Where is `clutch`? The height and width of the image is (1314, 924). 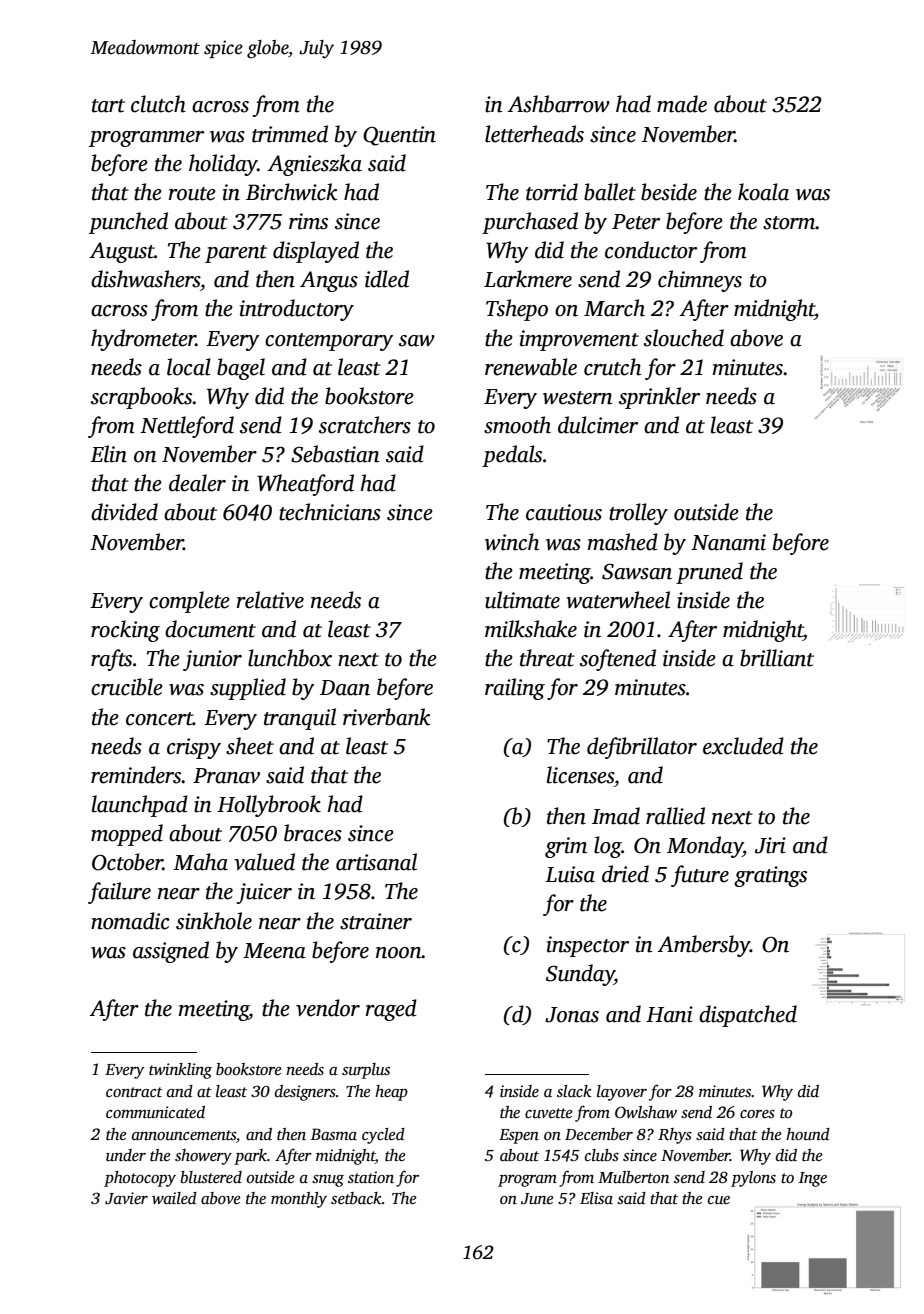 clutch is located at coordinates (158, 104).
